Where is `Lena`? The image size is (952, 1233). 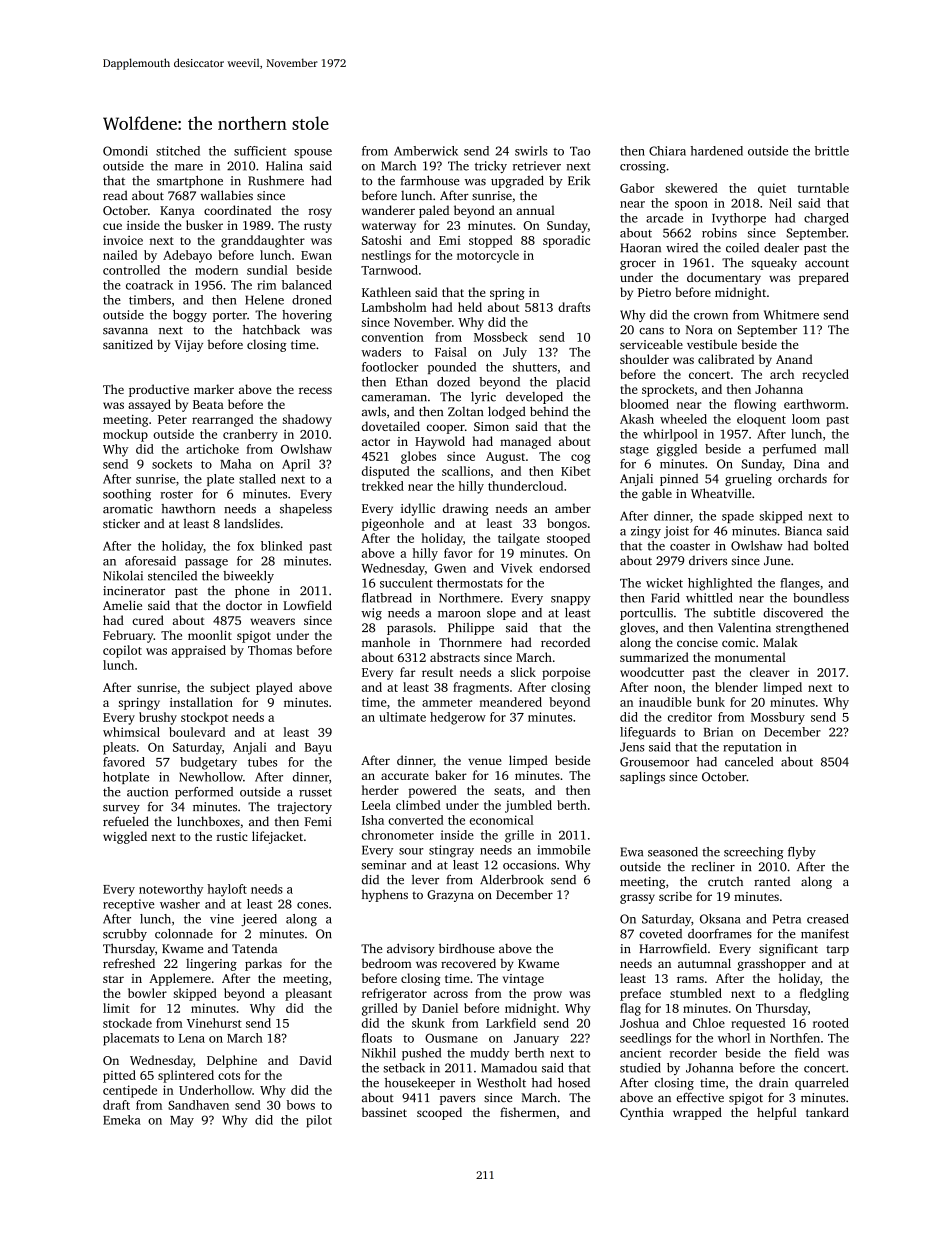 Lena is located at coordinates (192, 1038).
